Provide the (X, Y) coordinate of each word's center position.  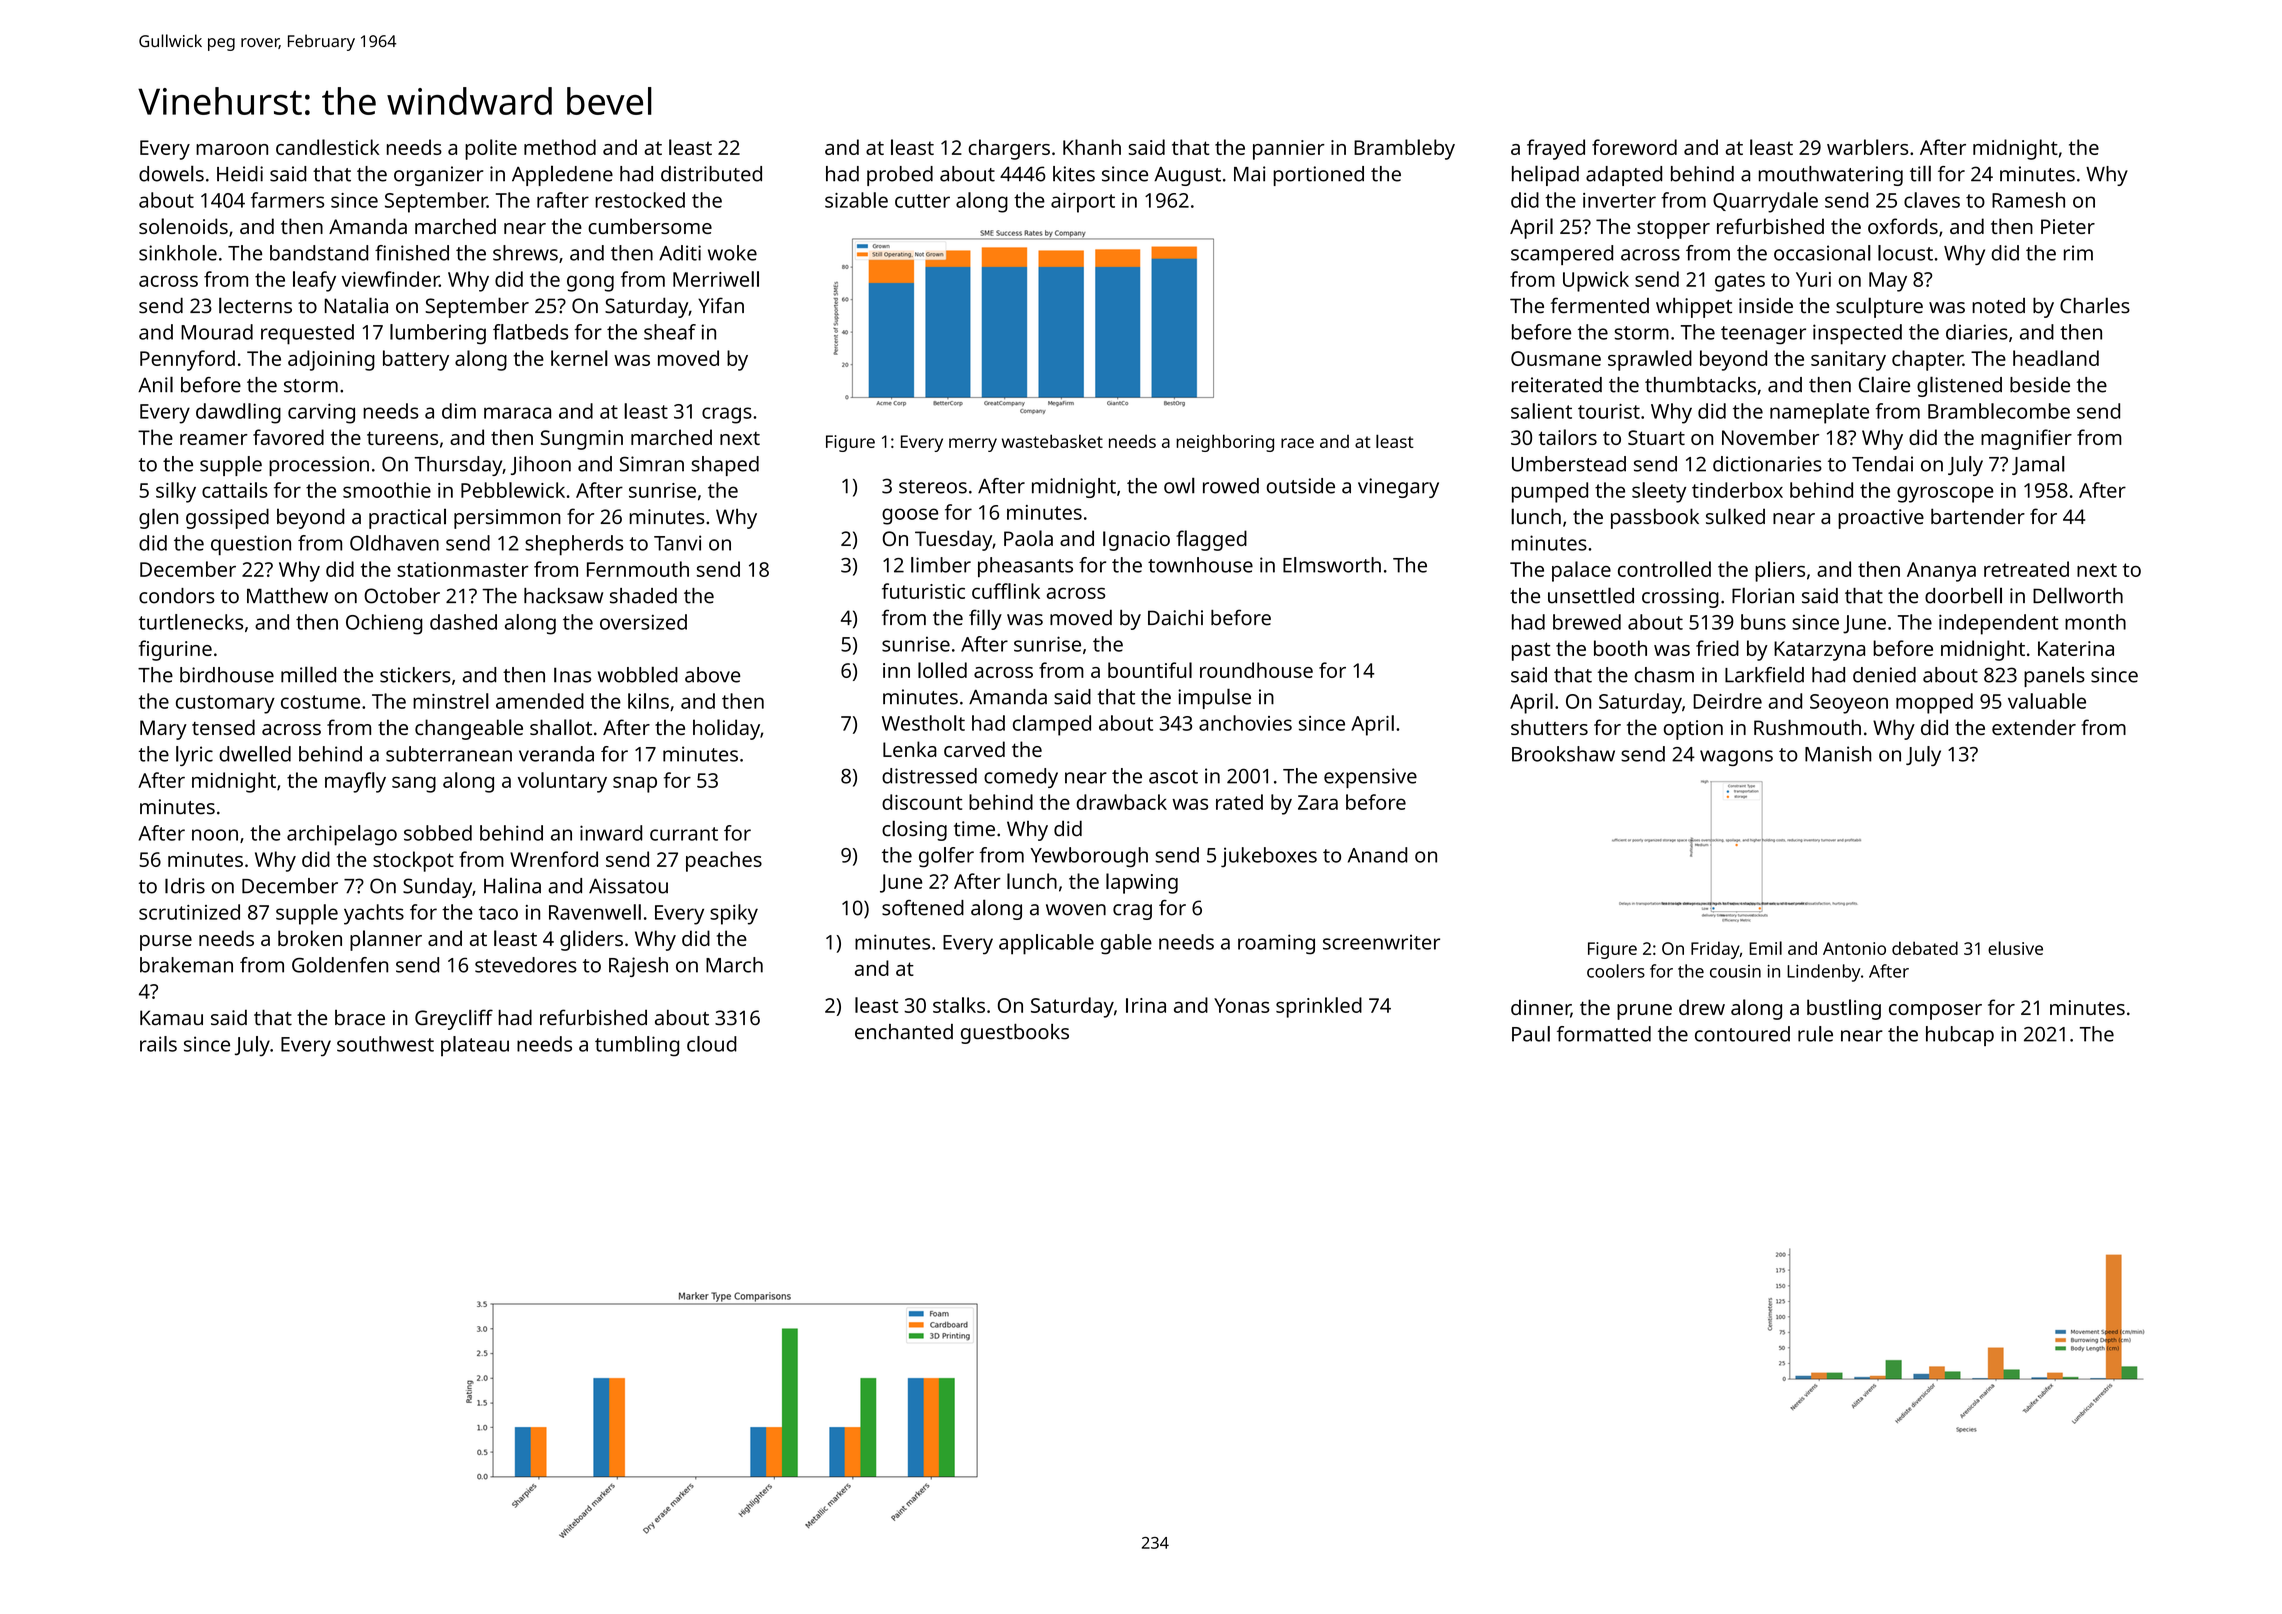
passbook (1655, 518)
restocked (640, 200)
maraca (517, 413)
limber (941, 565)
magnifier (2026, 439)
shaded (643, 596)
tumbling (637, 1046)
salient (1541, 411)
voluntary (562, 782)
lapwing (1142, 883)
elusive (2015, 948)
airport (1083, 203)
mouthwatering (1831, 176)
